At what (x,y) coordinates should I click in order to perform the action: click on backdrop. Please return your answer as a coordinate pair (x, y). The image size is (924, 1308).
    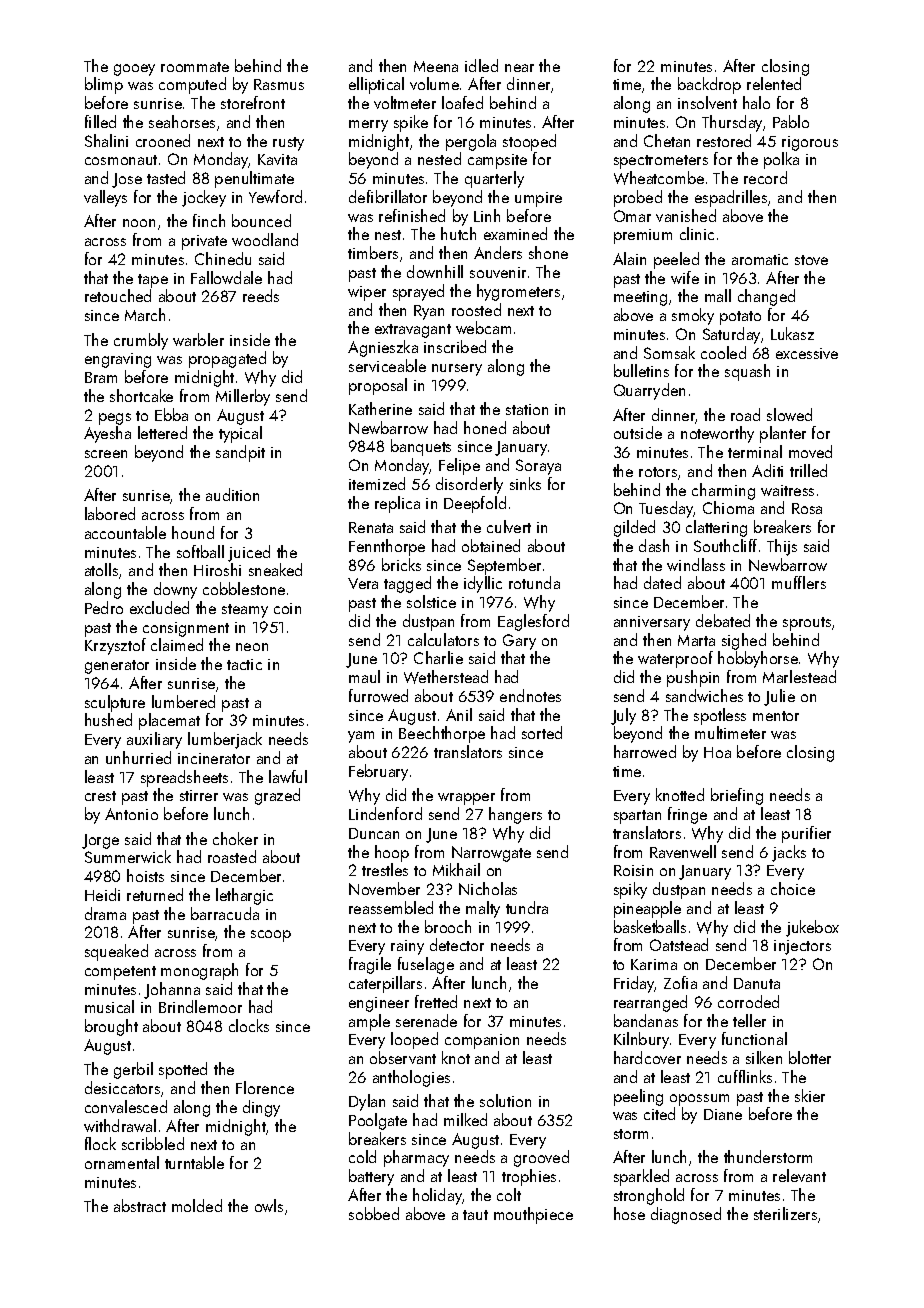
    Looking at the image, I should click on (709, 85).
